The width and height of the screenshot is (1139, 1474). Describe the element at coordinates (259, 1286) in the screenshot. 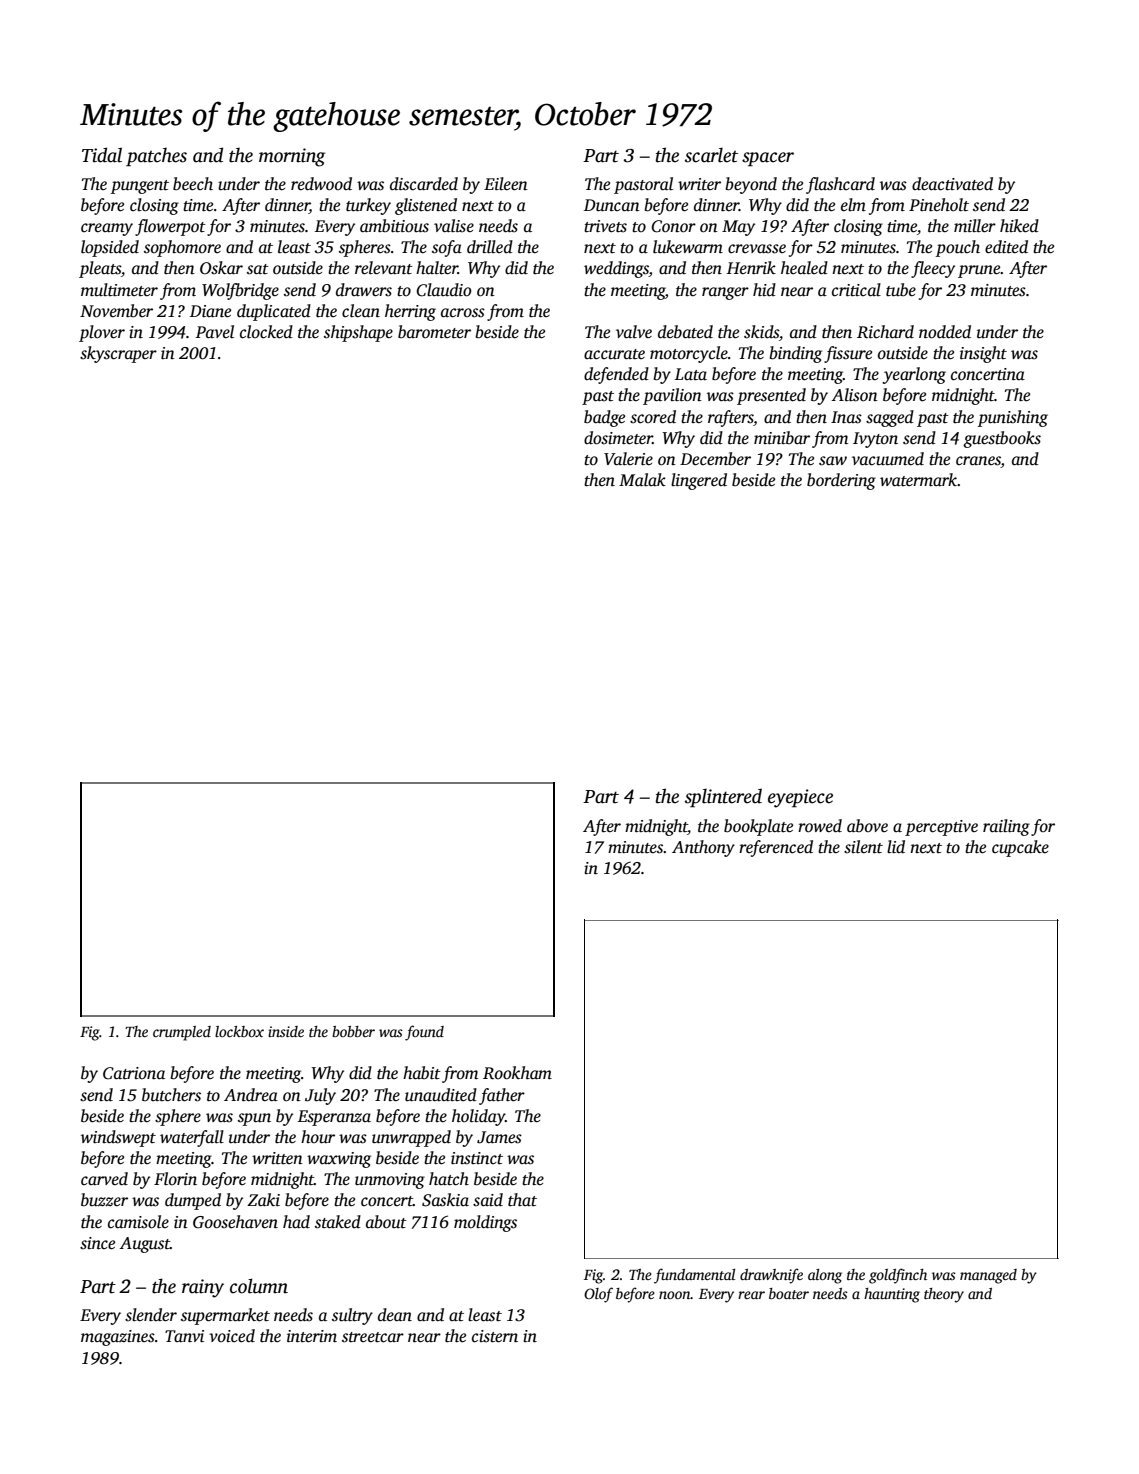

I see `column` at that location.
